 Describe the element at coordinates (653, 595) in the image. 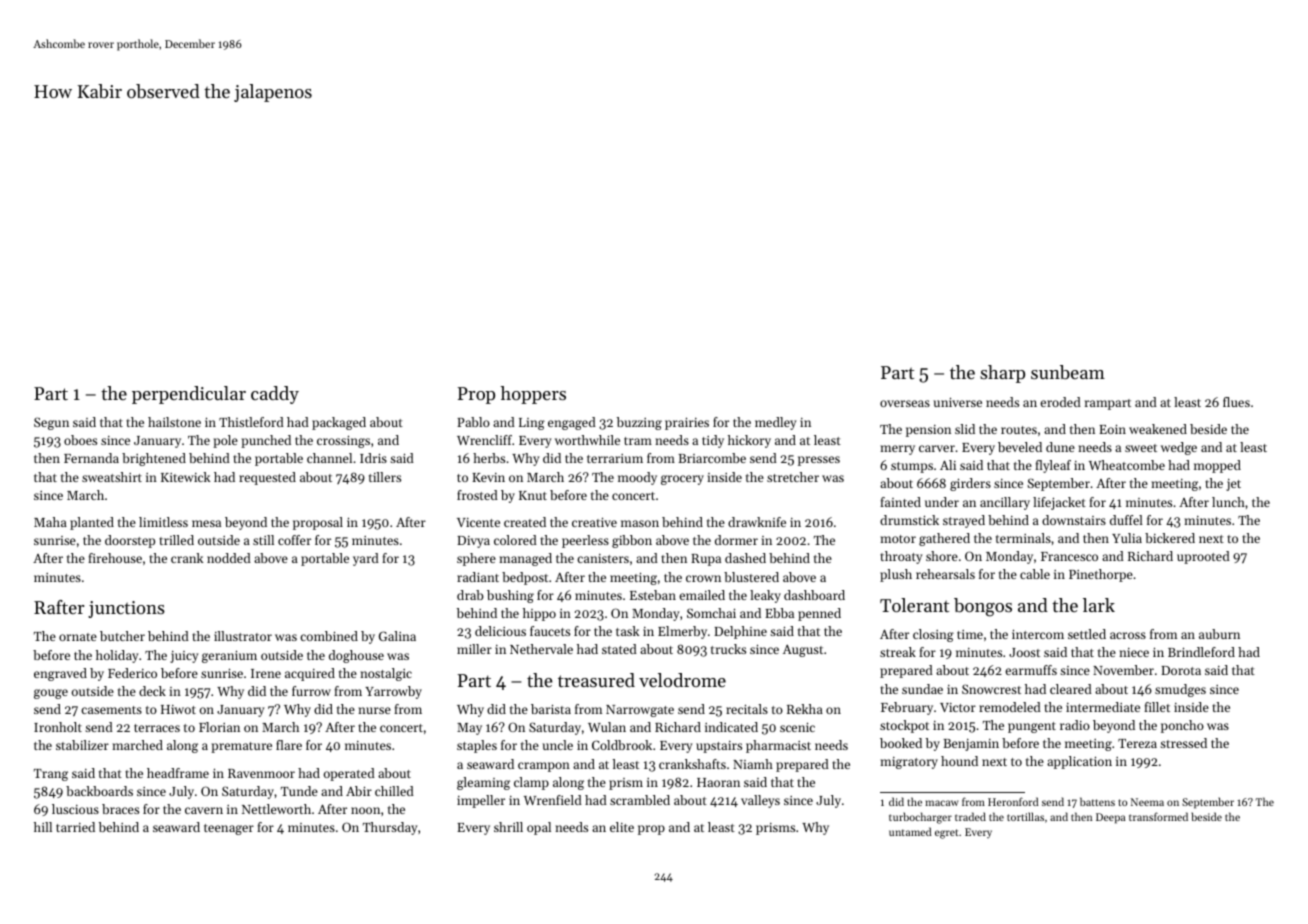

I see `Esteban` at that location.
